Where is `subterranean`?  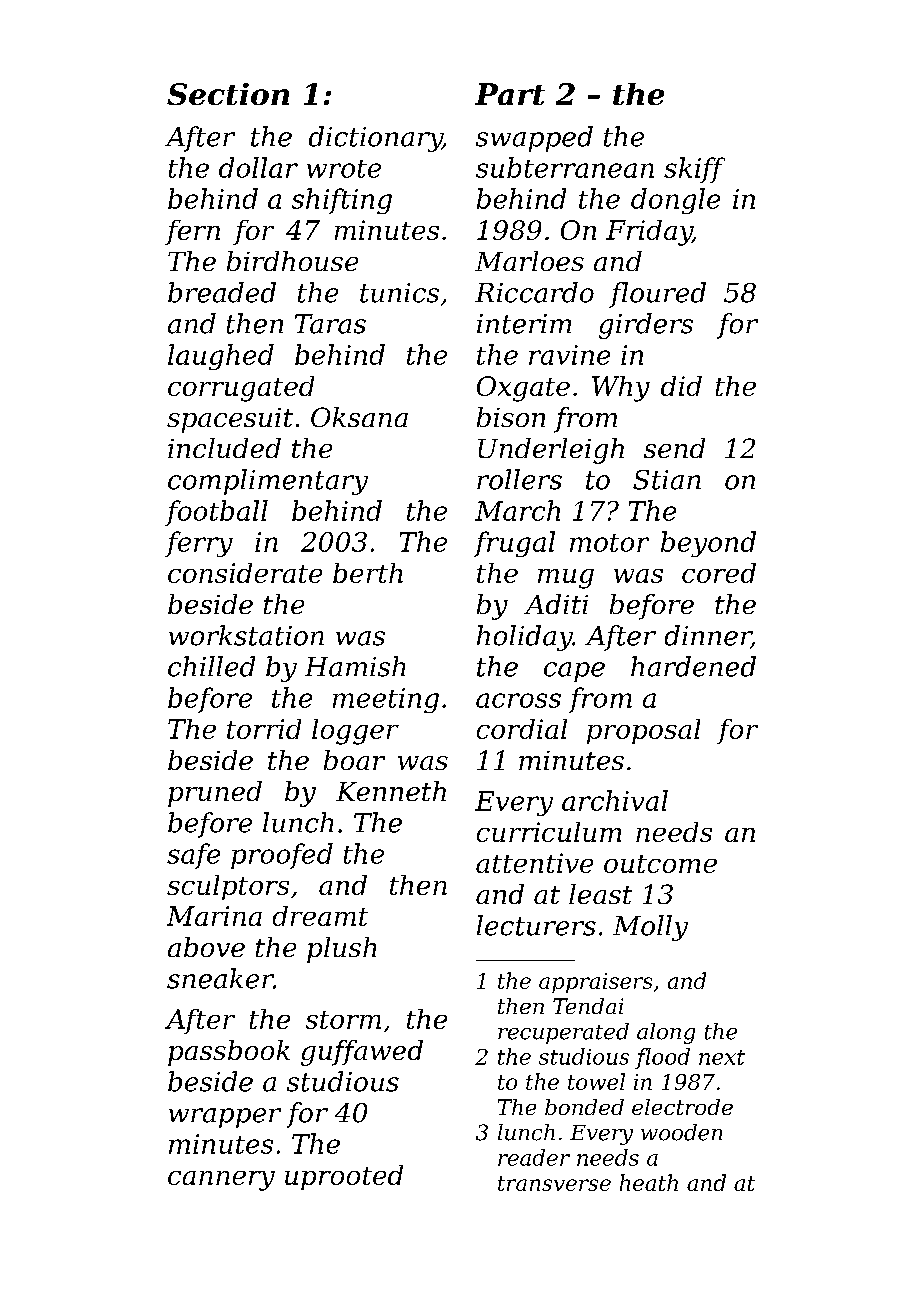 subterranean is located at coordinates (565, 167).
